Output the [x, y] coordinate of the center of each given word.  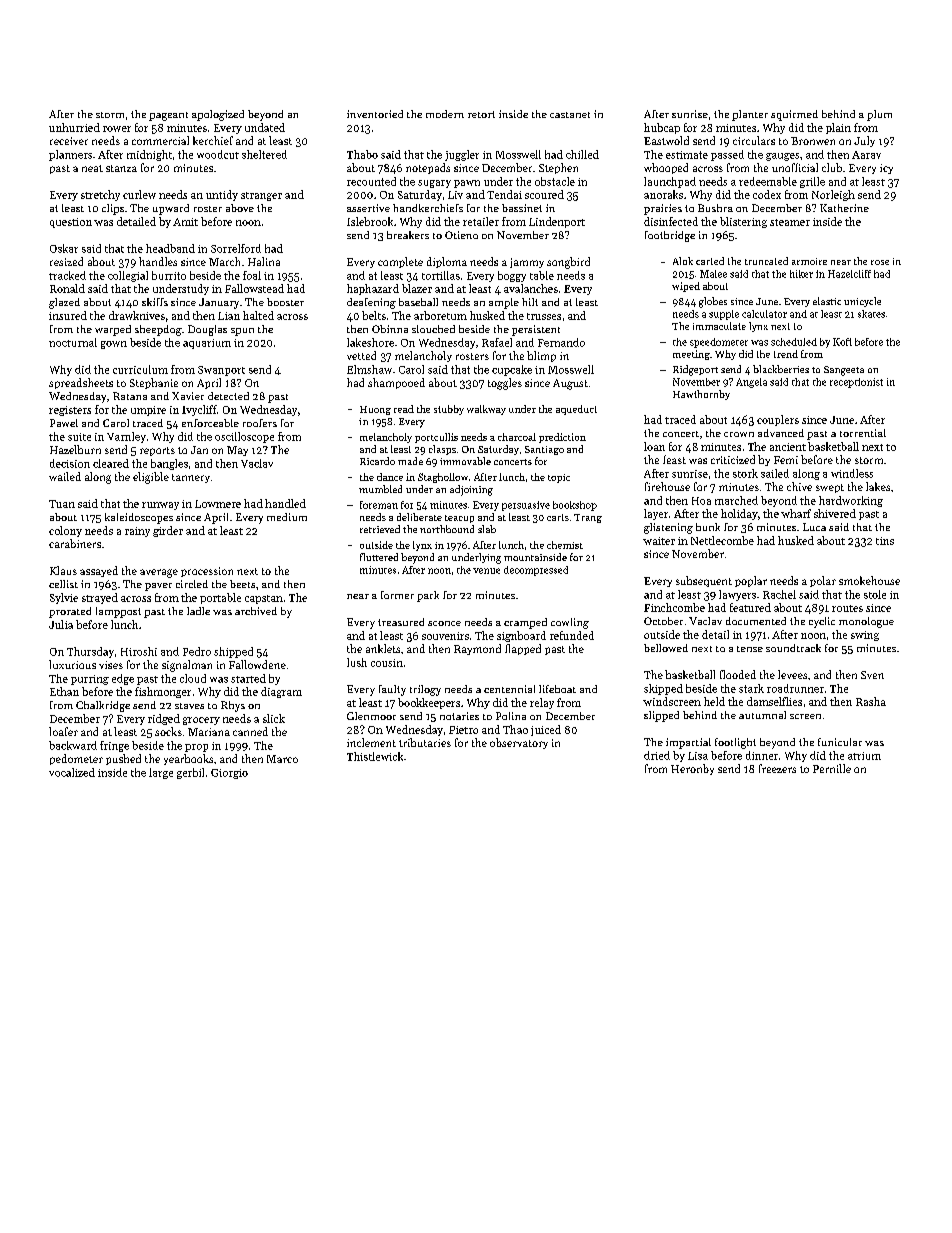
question [71, 223]
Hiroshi [139, 651]
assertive [368, 208]
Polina [511, 716]
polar [823, 581]
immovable [465, 461]
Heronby [692, 769]
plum [879, 115]
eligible [151, 478]
